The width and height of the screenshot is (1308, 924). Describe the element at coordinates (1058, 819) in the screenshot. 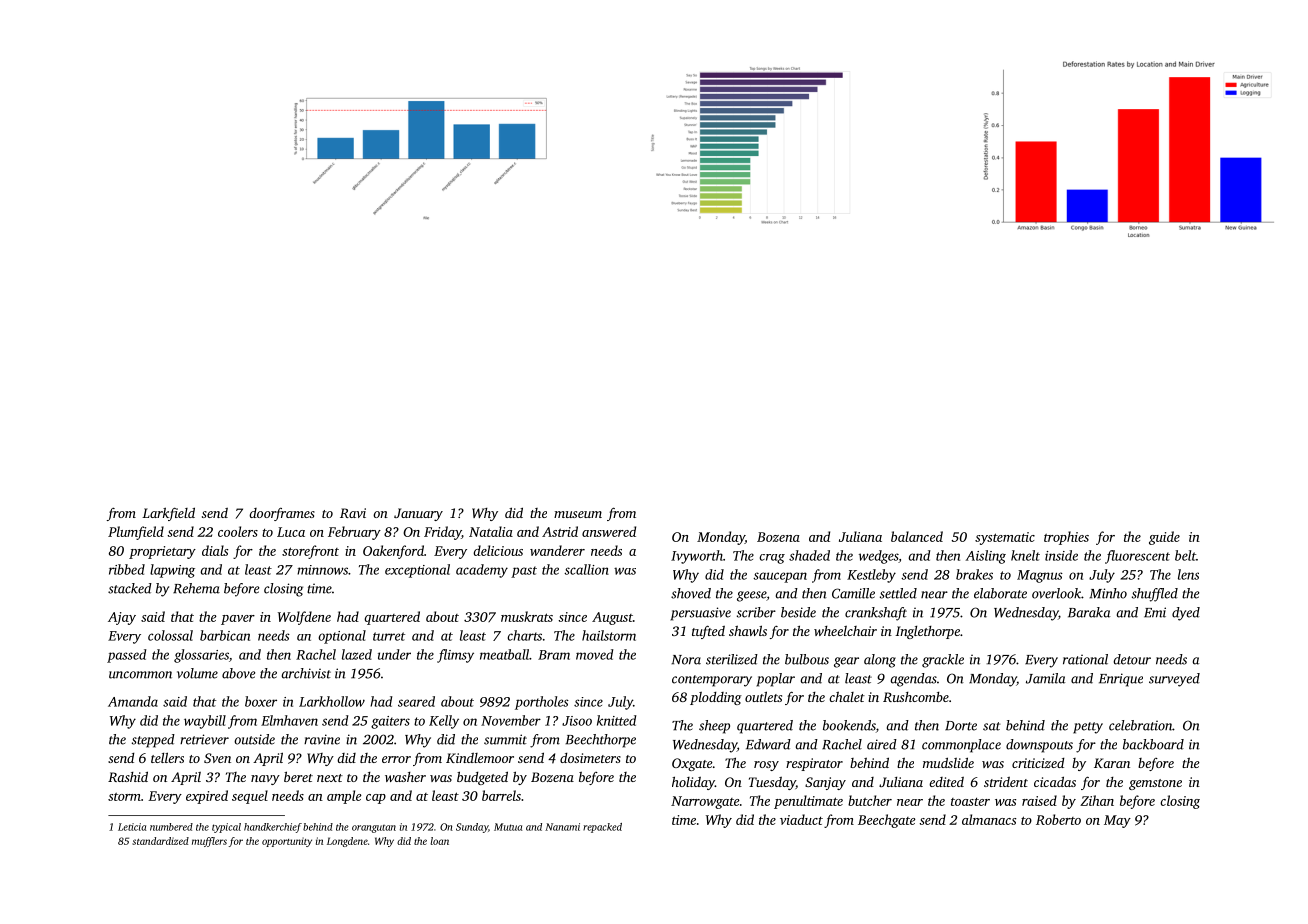

I see `Roberto` at that location.
